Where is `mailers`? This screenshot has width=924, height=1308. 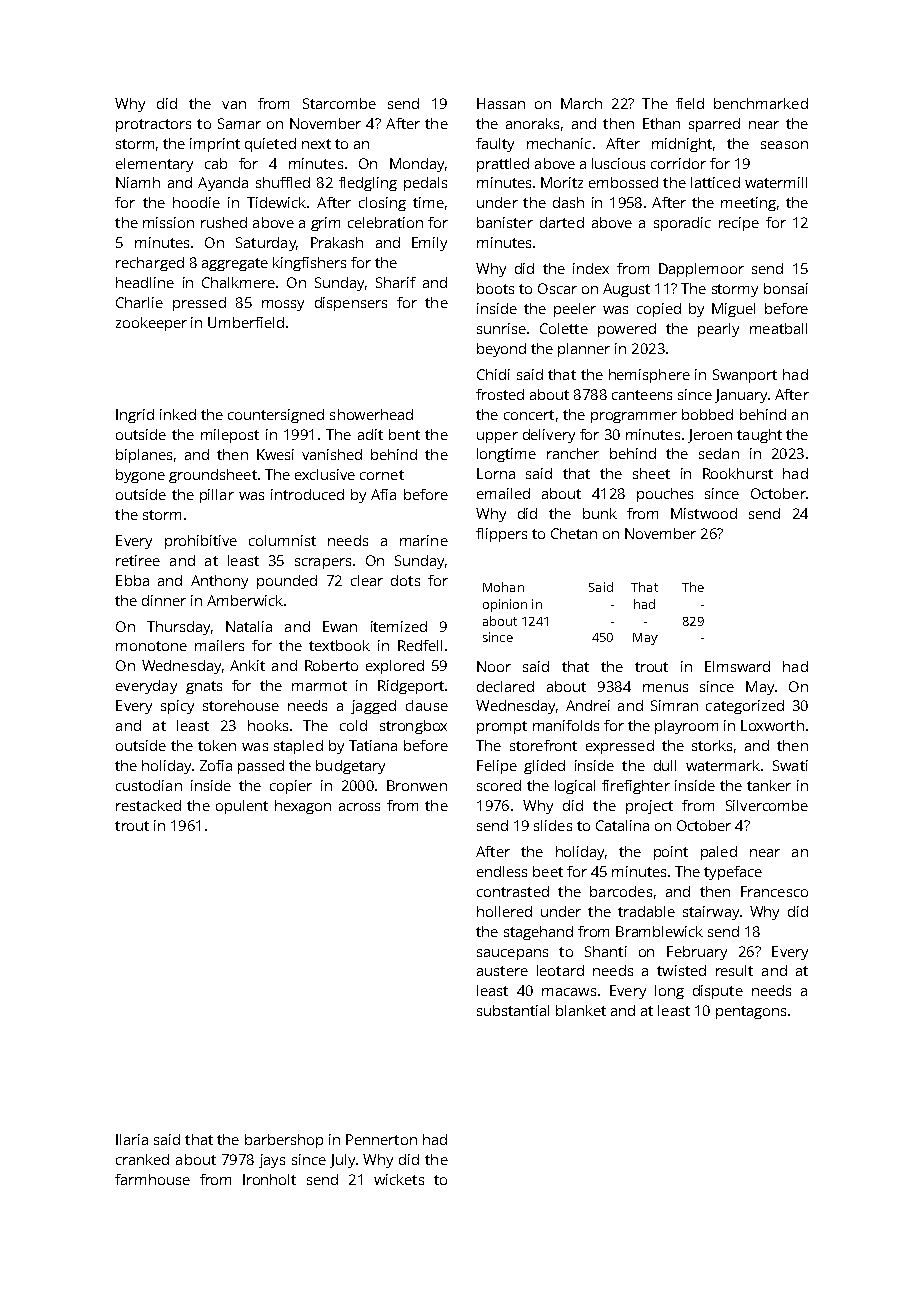
mailers is located at coordinates (219, 645).
